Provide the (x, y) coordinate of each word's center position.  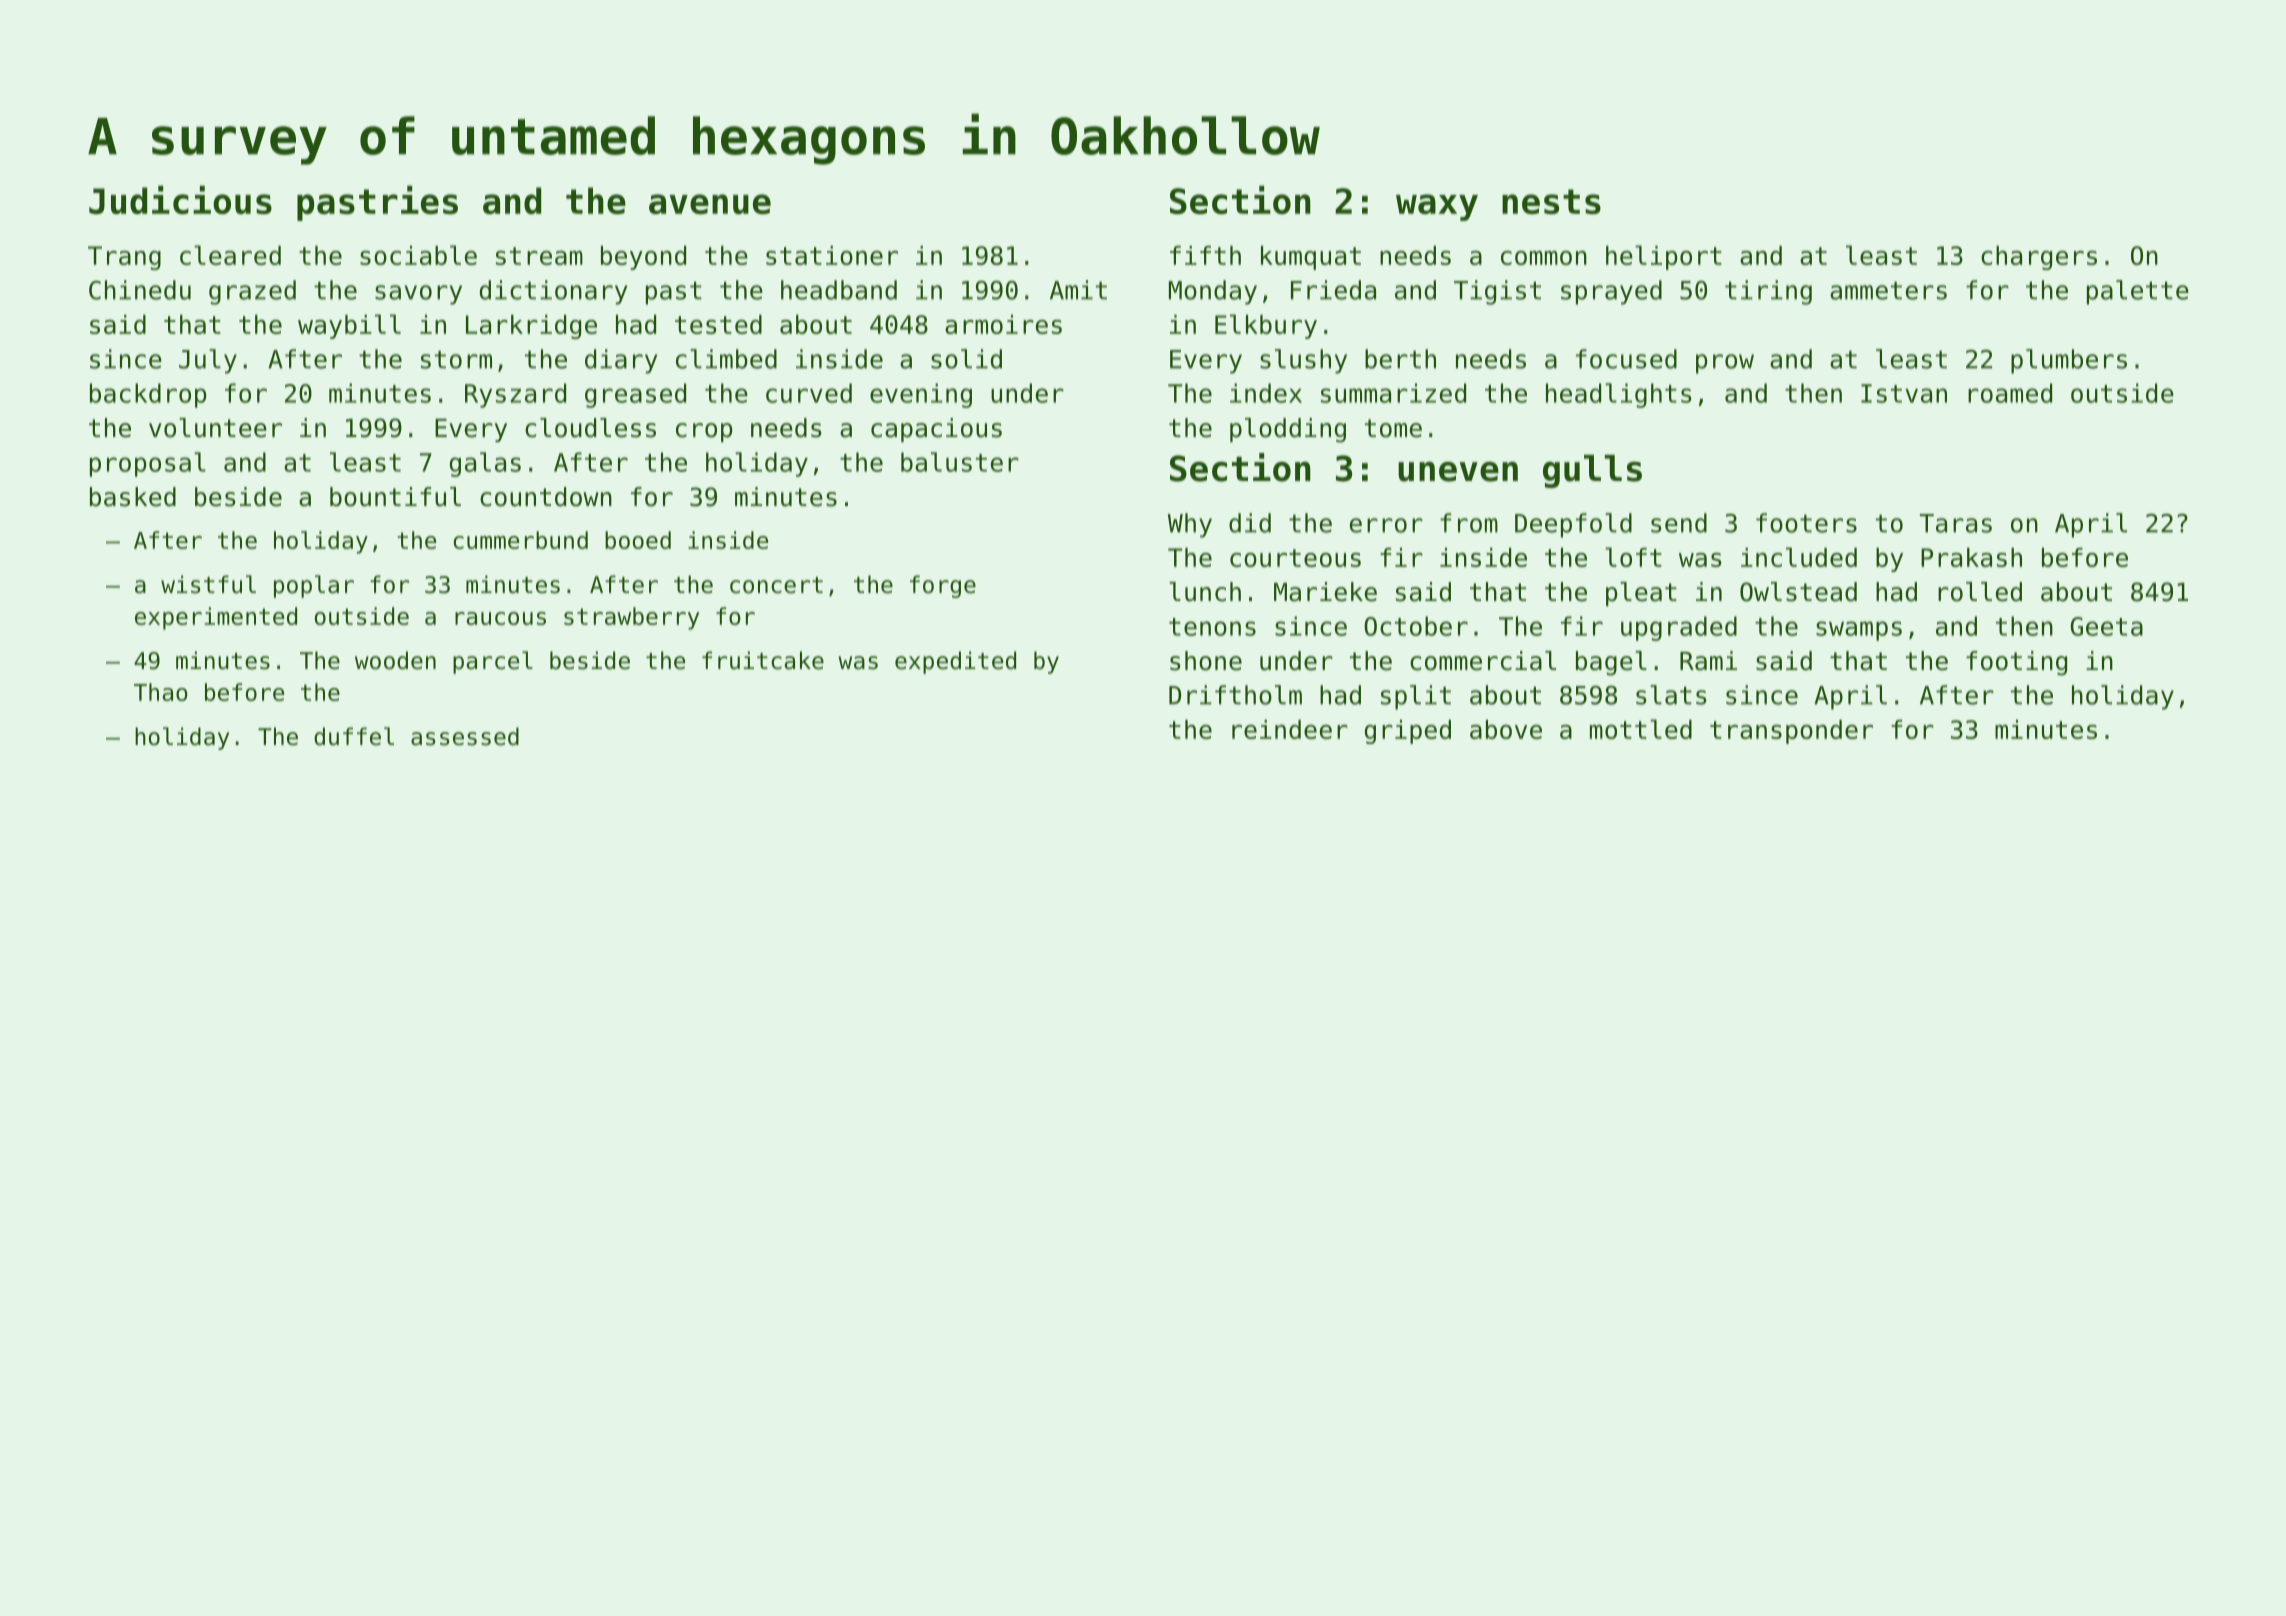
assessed (465, 736)
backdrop (148, 395)
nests (1551, 201)
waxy (1437, 207)
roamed (2010, 393)
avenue (710, 204)
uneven (1458, 471)
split (1416, 697)
